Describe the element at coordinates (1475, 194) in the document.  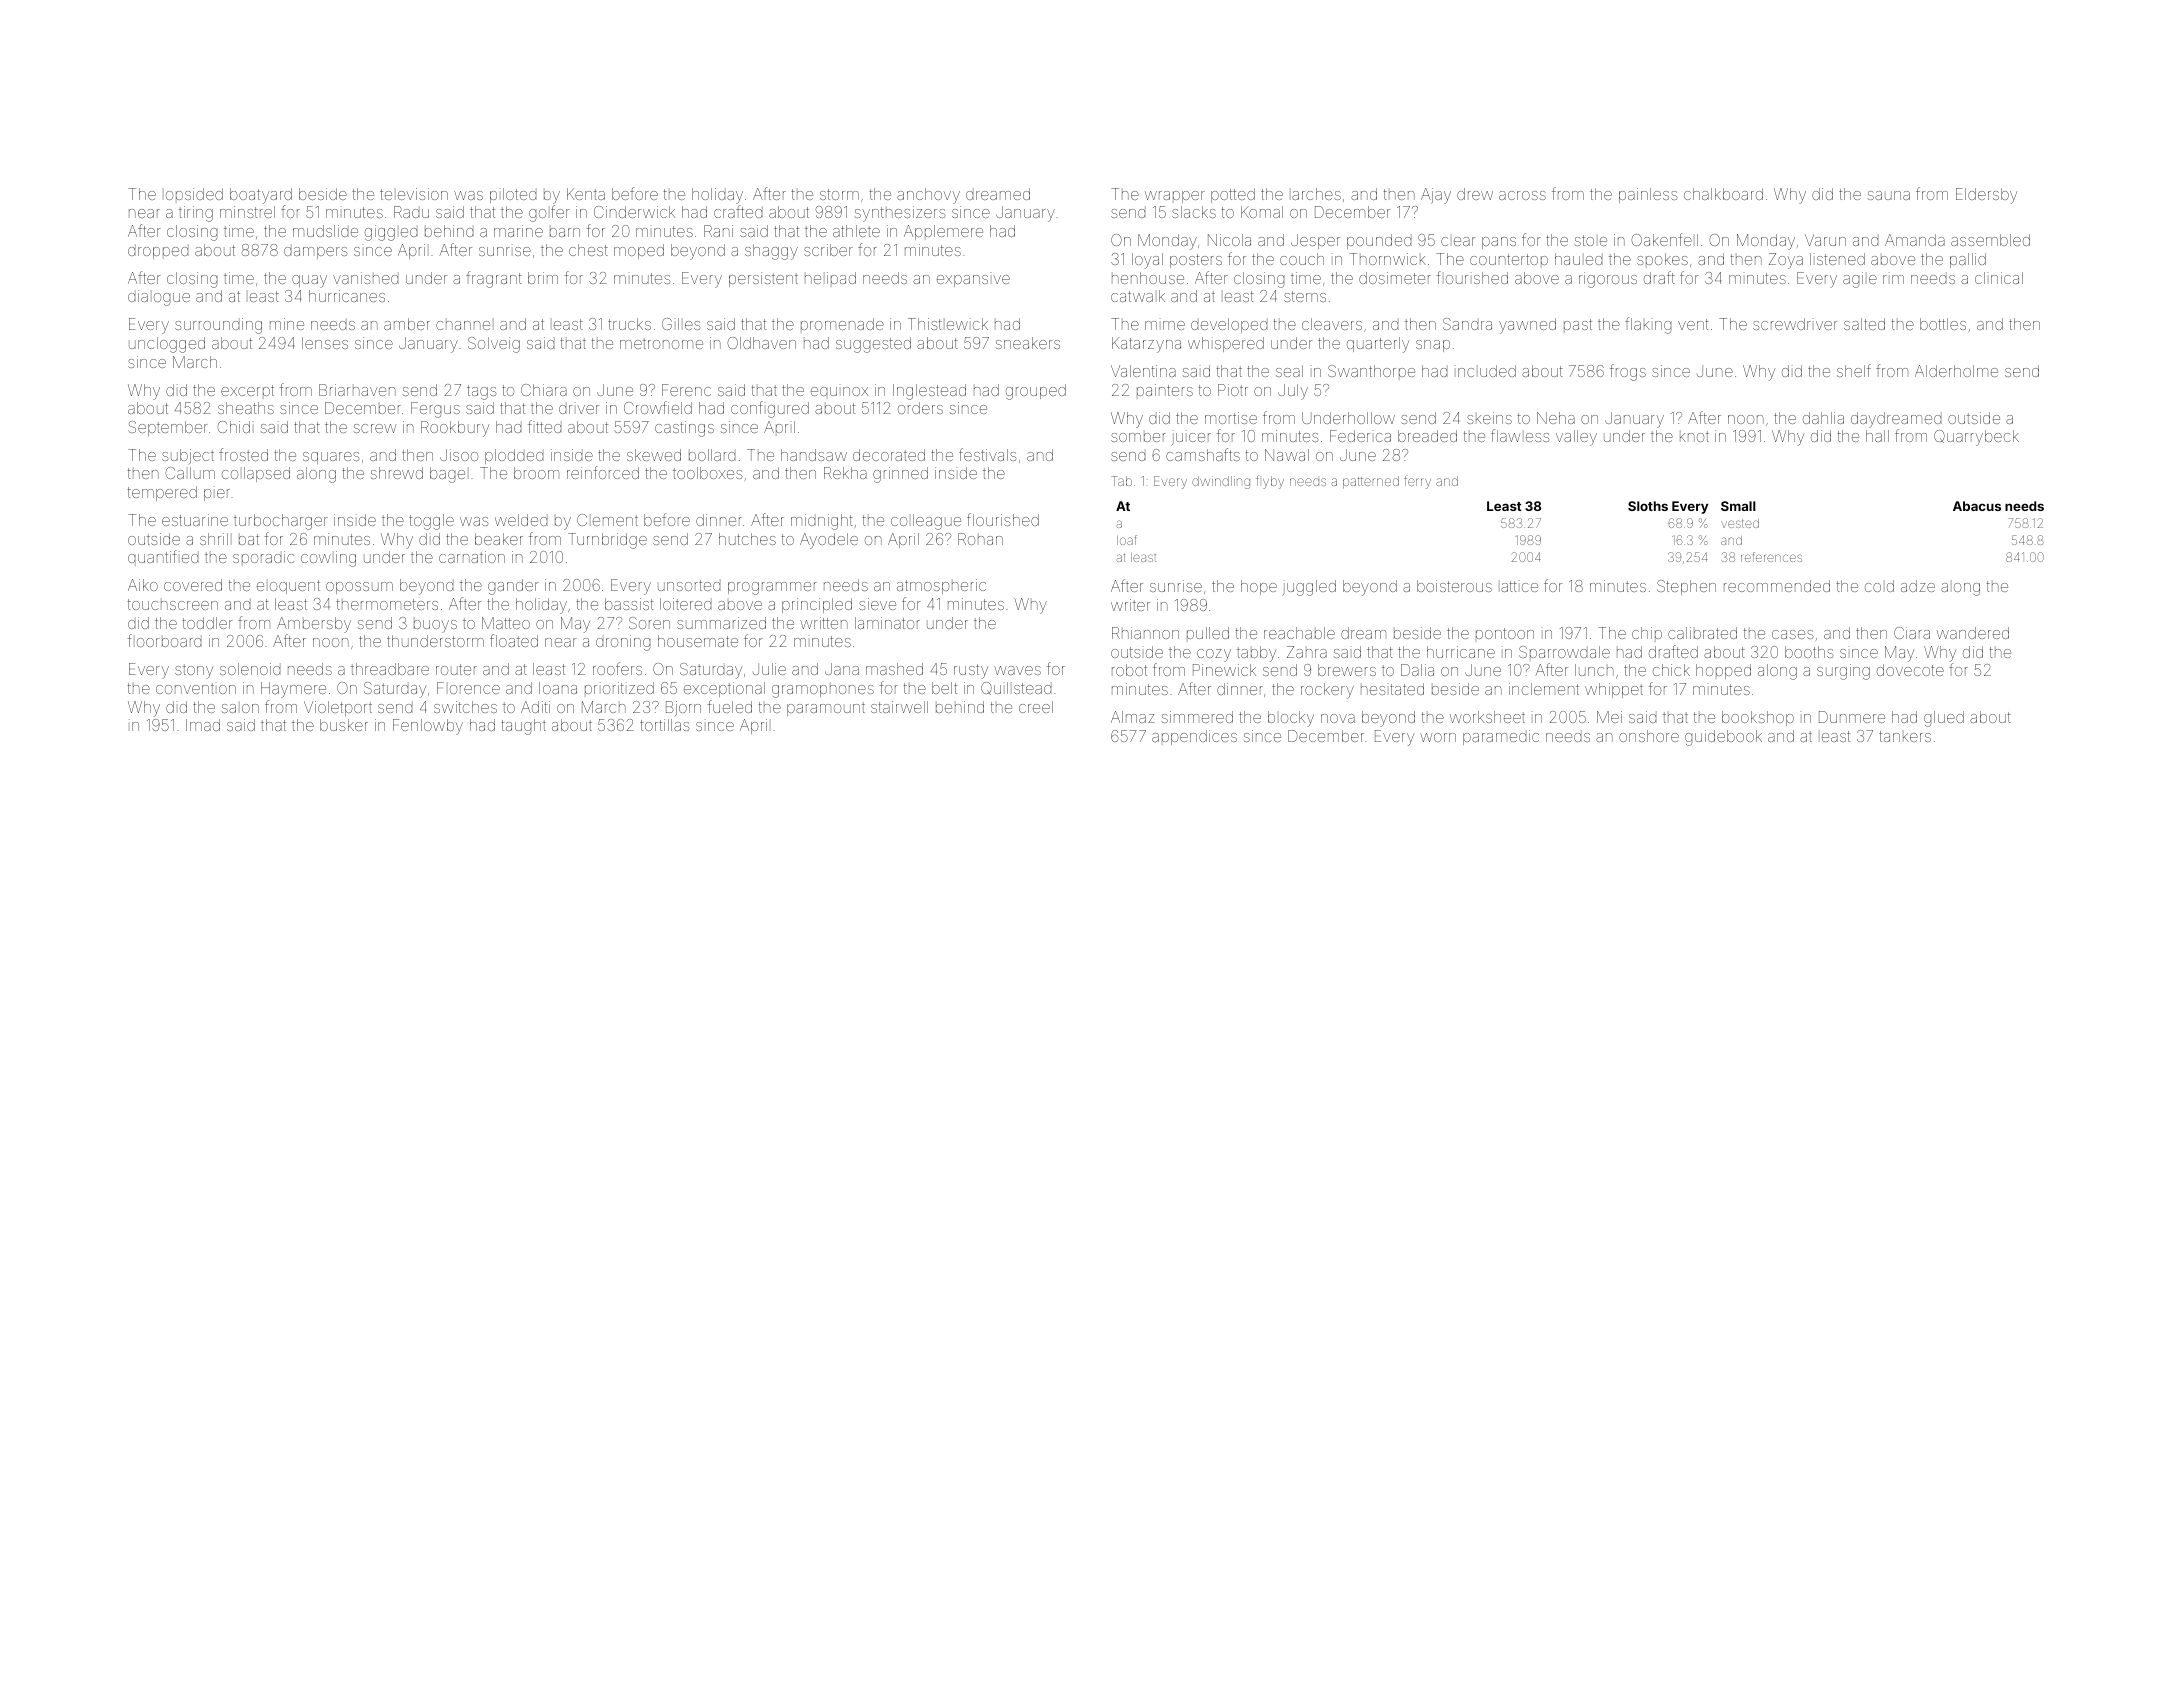
I see `drew` at that location.
